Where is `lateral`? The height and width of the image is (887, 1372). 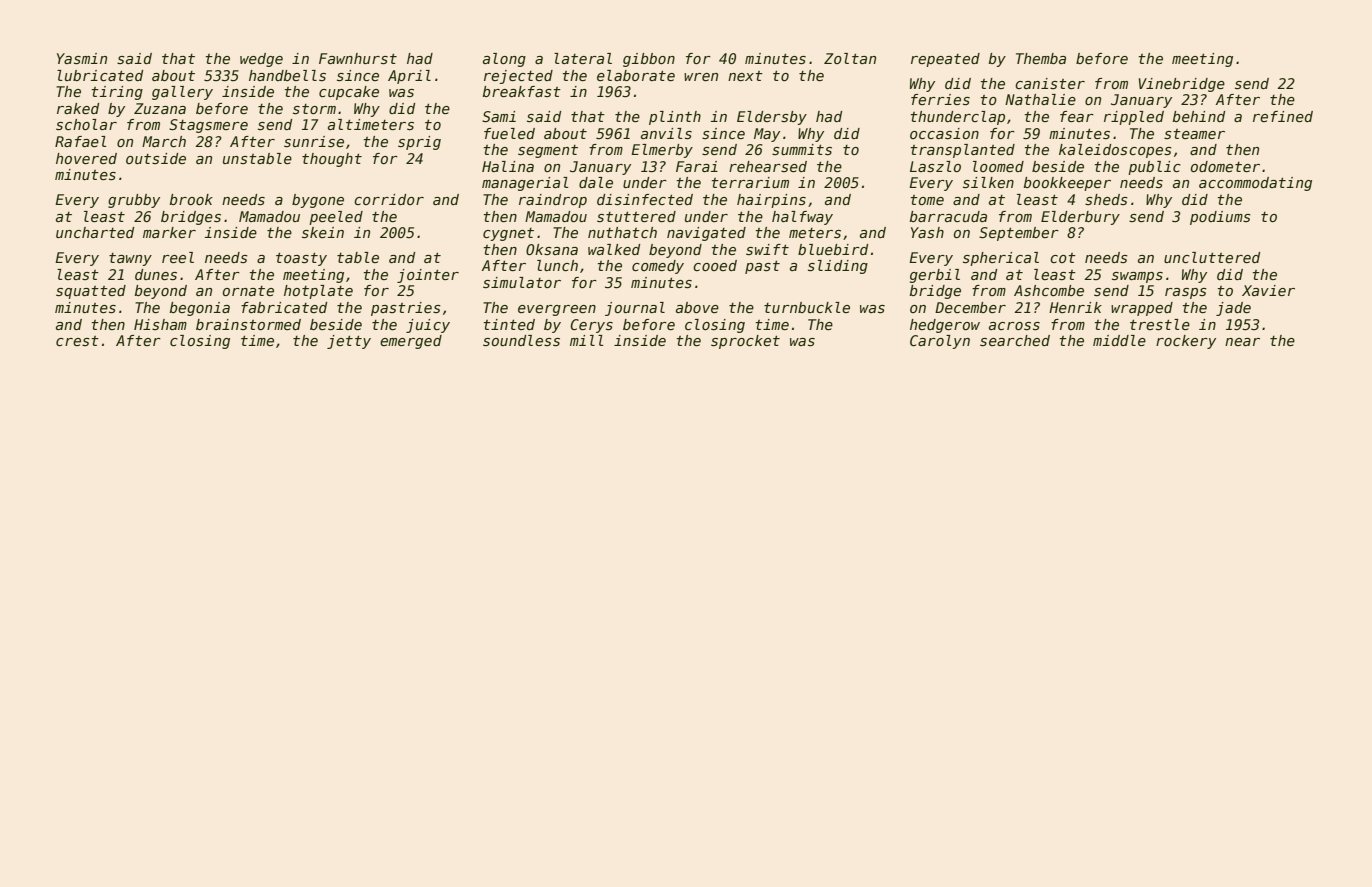 lateral is located at coordinates (583, 58).
